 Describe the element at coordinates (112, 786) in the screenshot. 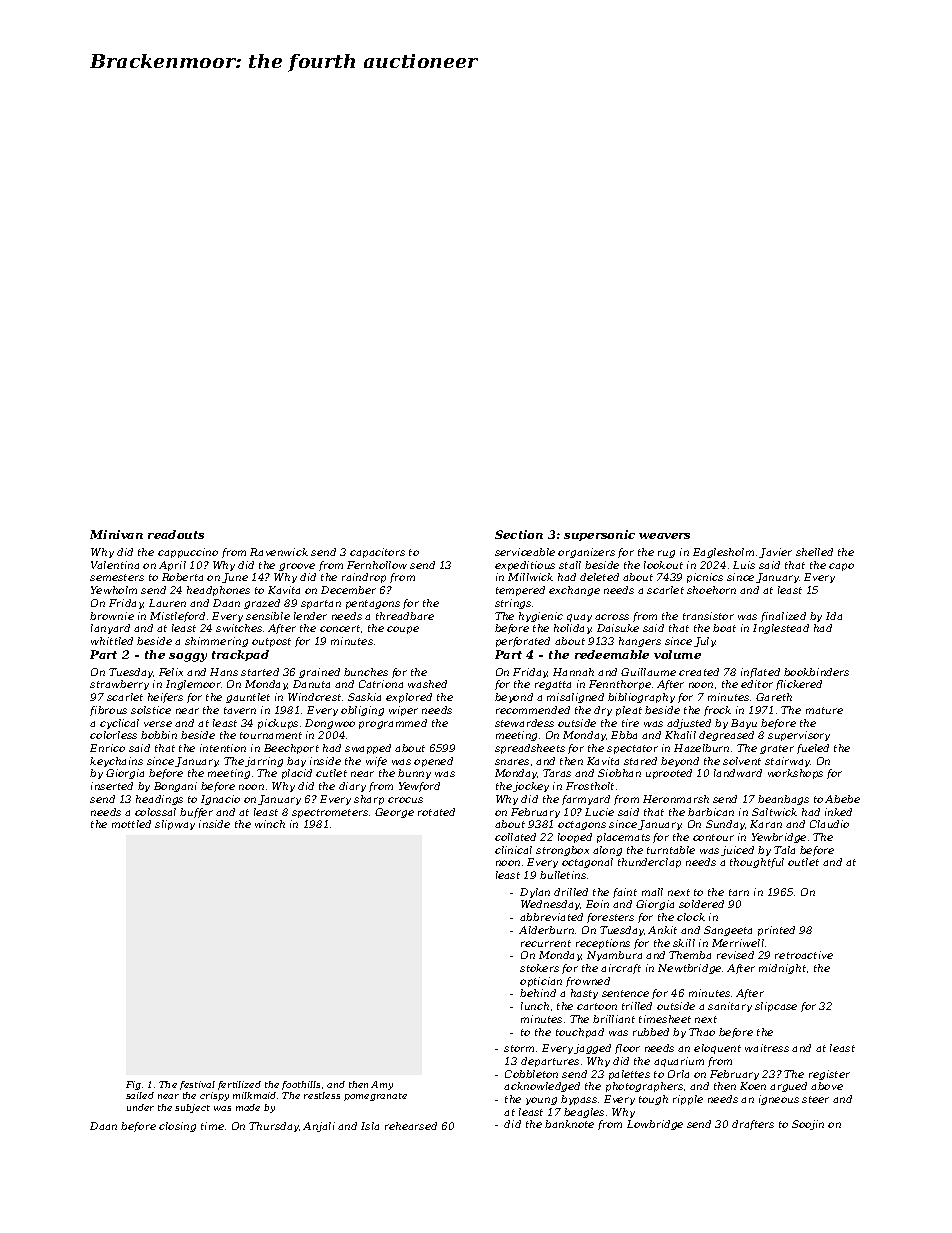

I see `inserted` at that location.
